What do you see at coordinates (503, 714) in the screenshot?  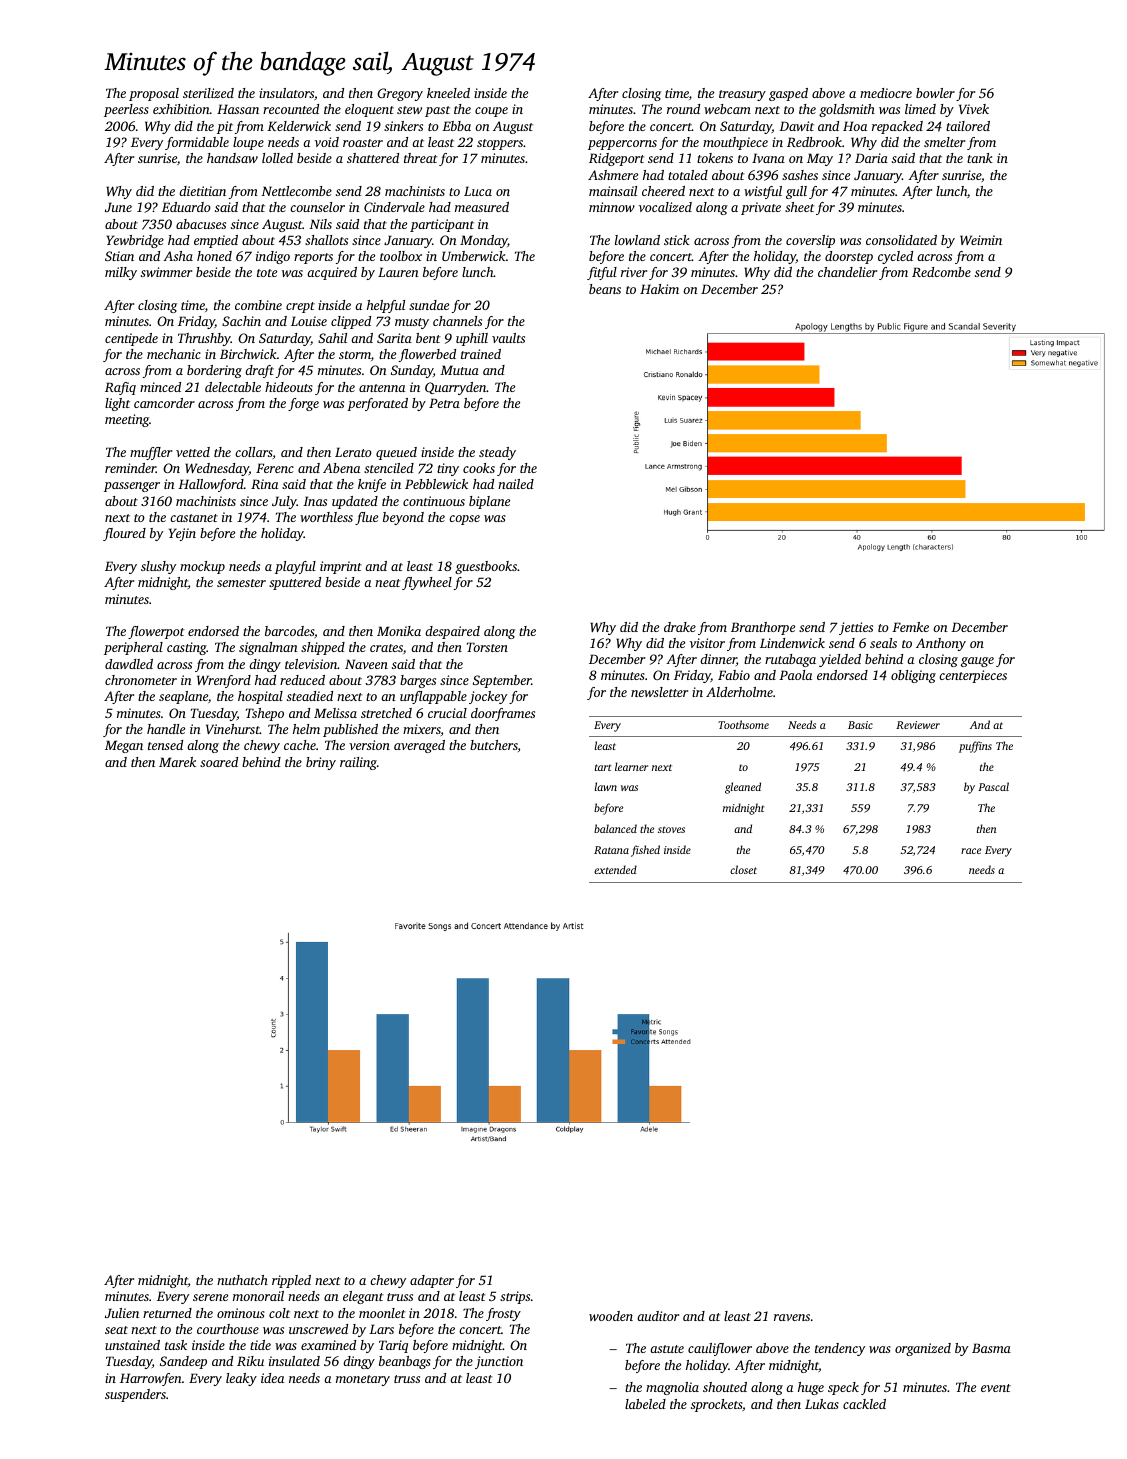 I see `doorframes` at bounding box center [503, 714].
